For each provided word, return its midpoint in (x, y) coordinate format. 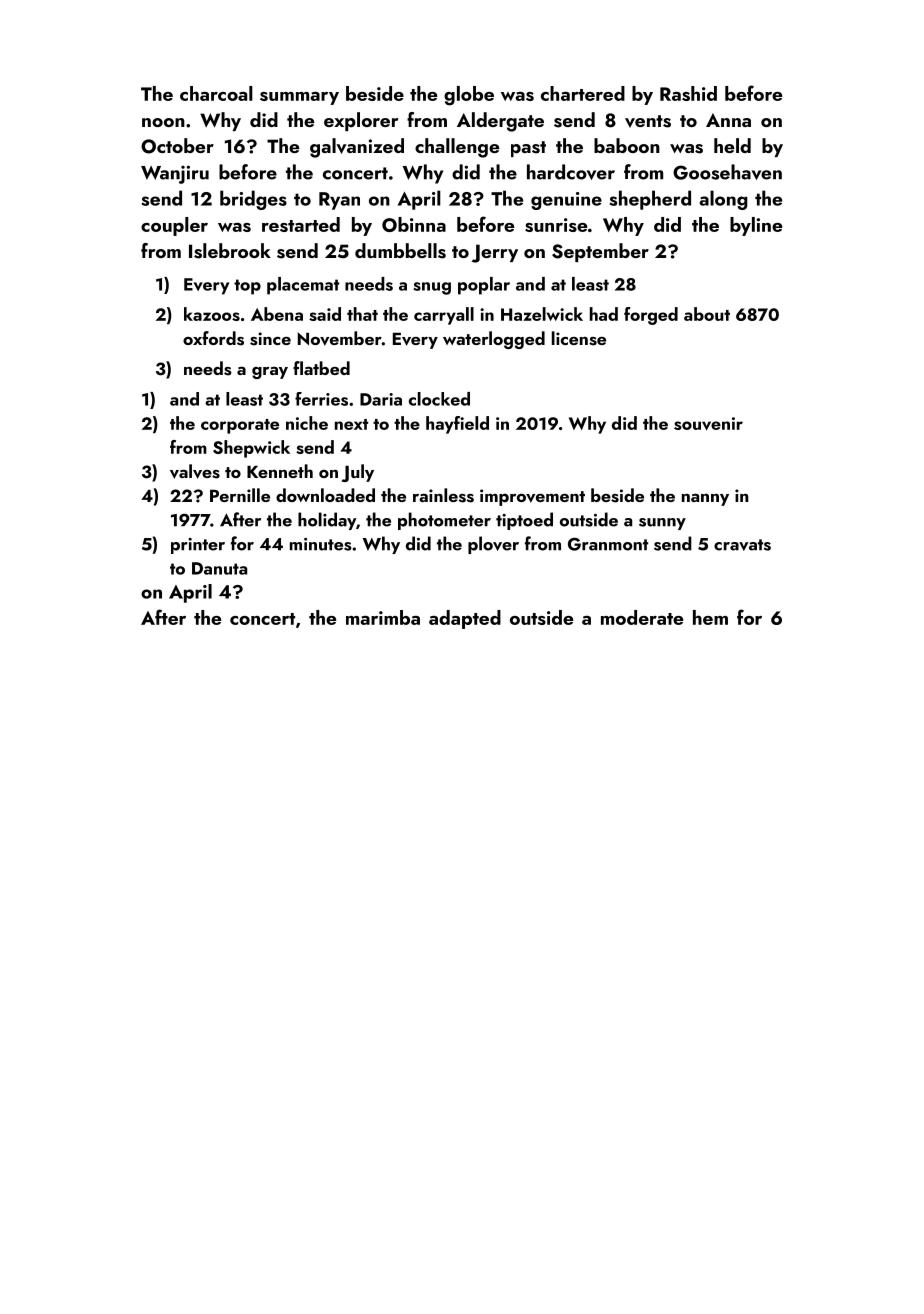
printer (198, 546)
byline (756, 226)
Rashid (688, 93)
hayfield (457, 425)
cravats (742, 545)
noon (163, 122)
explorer (361, 121)
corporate (240, 426)
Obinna (414, 224)
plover (493, 545)
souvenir (708, 423)
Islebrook (230, 251)
